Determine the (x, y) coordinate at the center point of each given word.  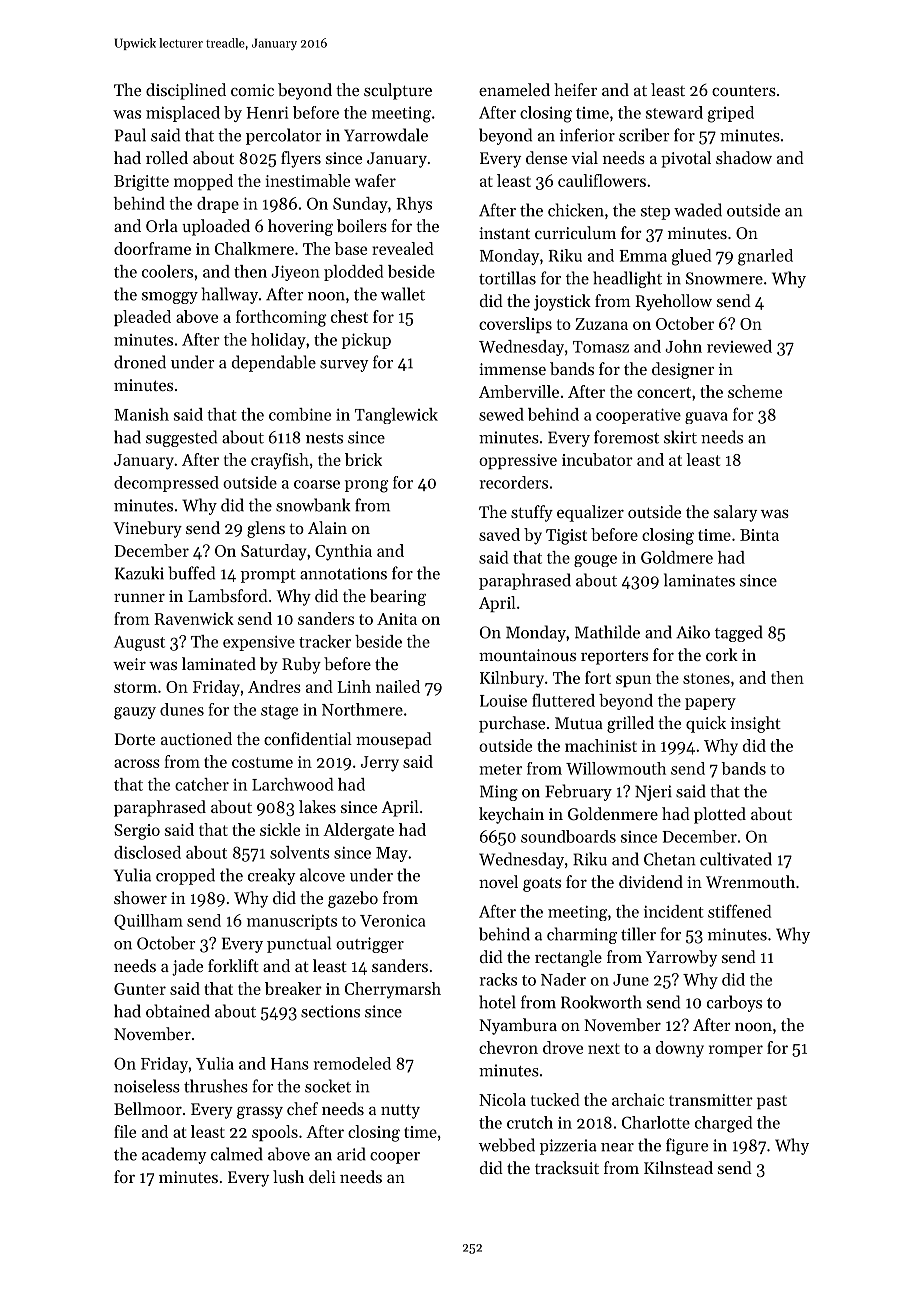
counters (744, 90)
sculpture (398, 91)
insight (756, 724)
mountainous (527, 655)
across (137, 763)
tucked (555, 1099)
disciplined (186, 91)
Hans (290, 1064)
